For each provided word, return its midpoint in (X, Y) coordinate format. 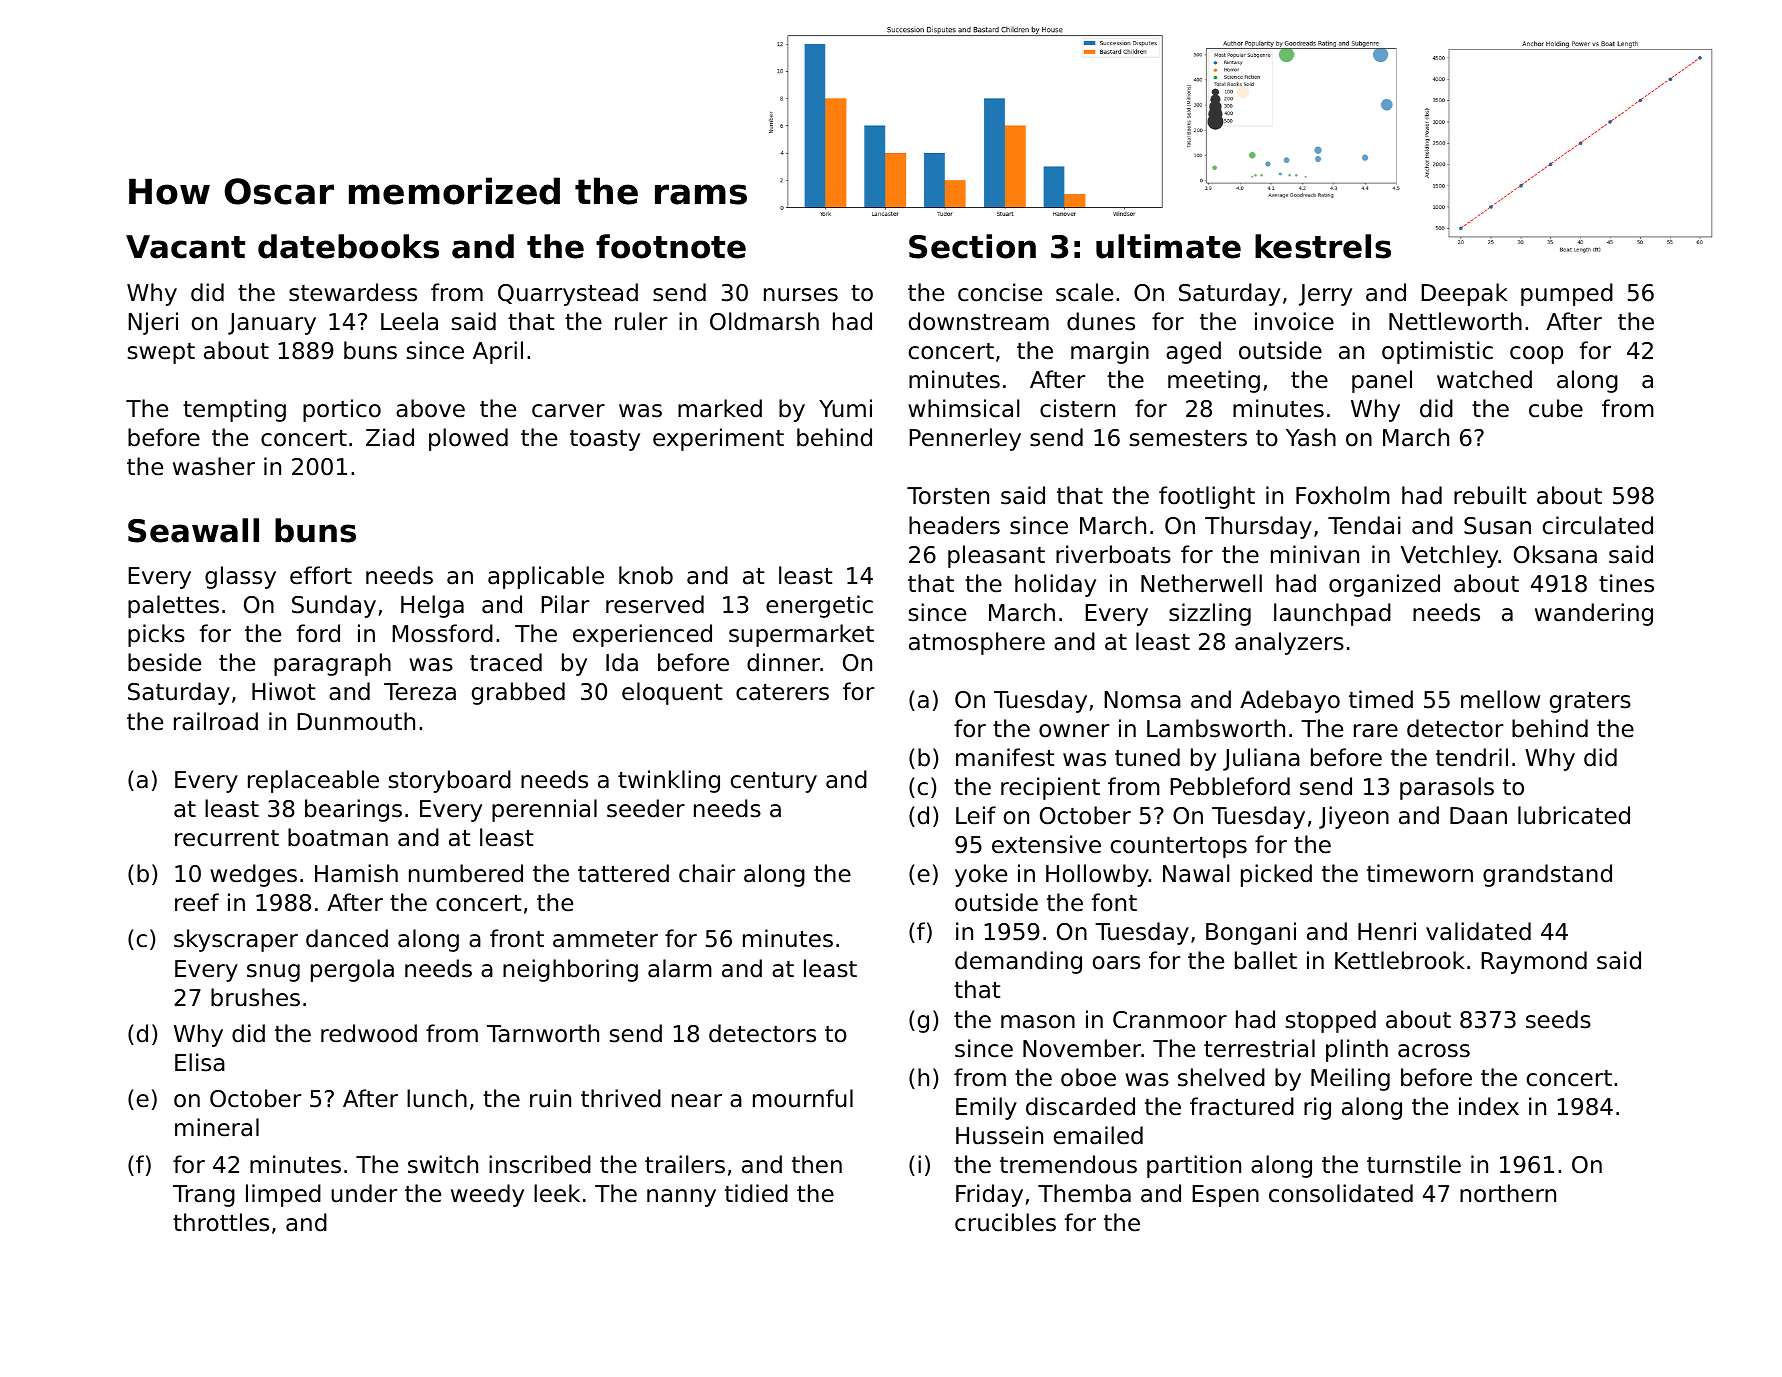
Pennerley (965, 439)
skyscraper (236, 940)
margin (1110, 352)
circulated (1598, 525)
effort (321, 575)
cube (1556, 408)
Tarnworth (543, 1033)
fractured (1242, 1106)
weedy (487, 1195)
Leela (409, 321)
